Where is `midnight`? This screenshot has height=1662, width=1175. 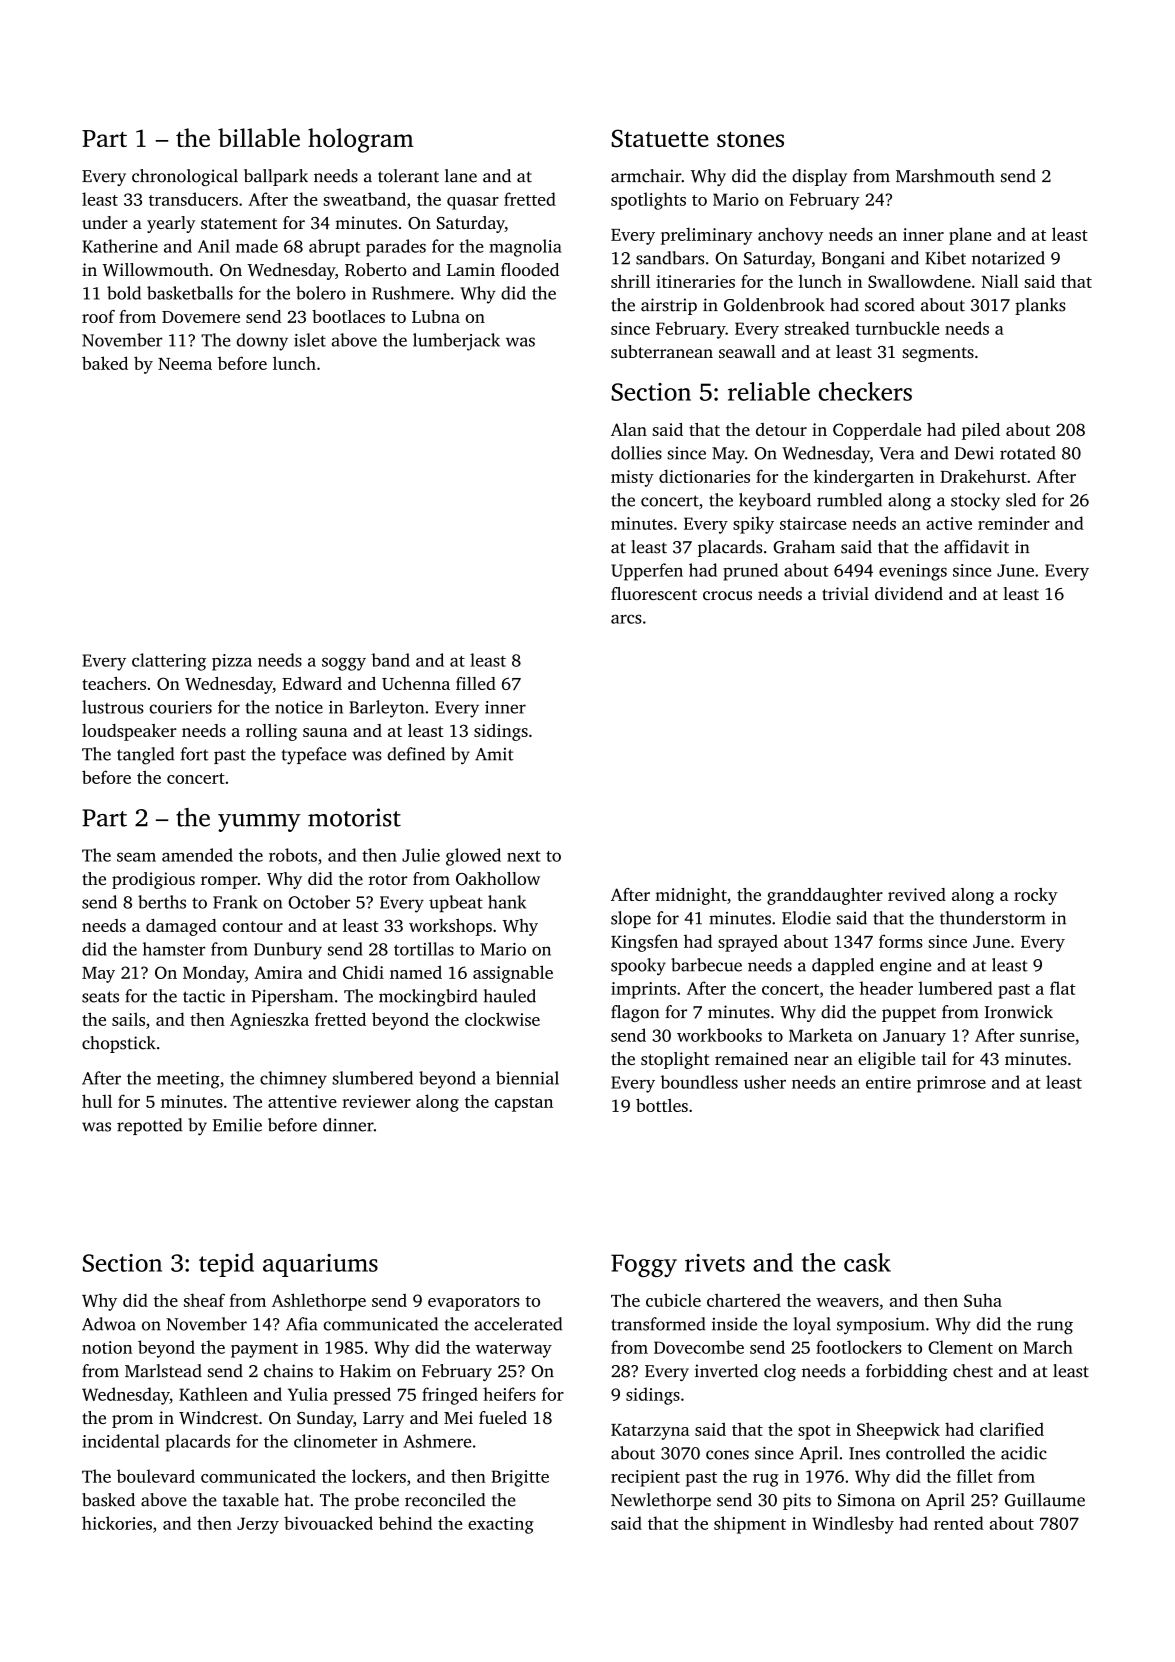 midnight is located at coordinates (691, 896).
